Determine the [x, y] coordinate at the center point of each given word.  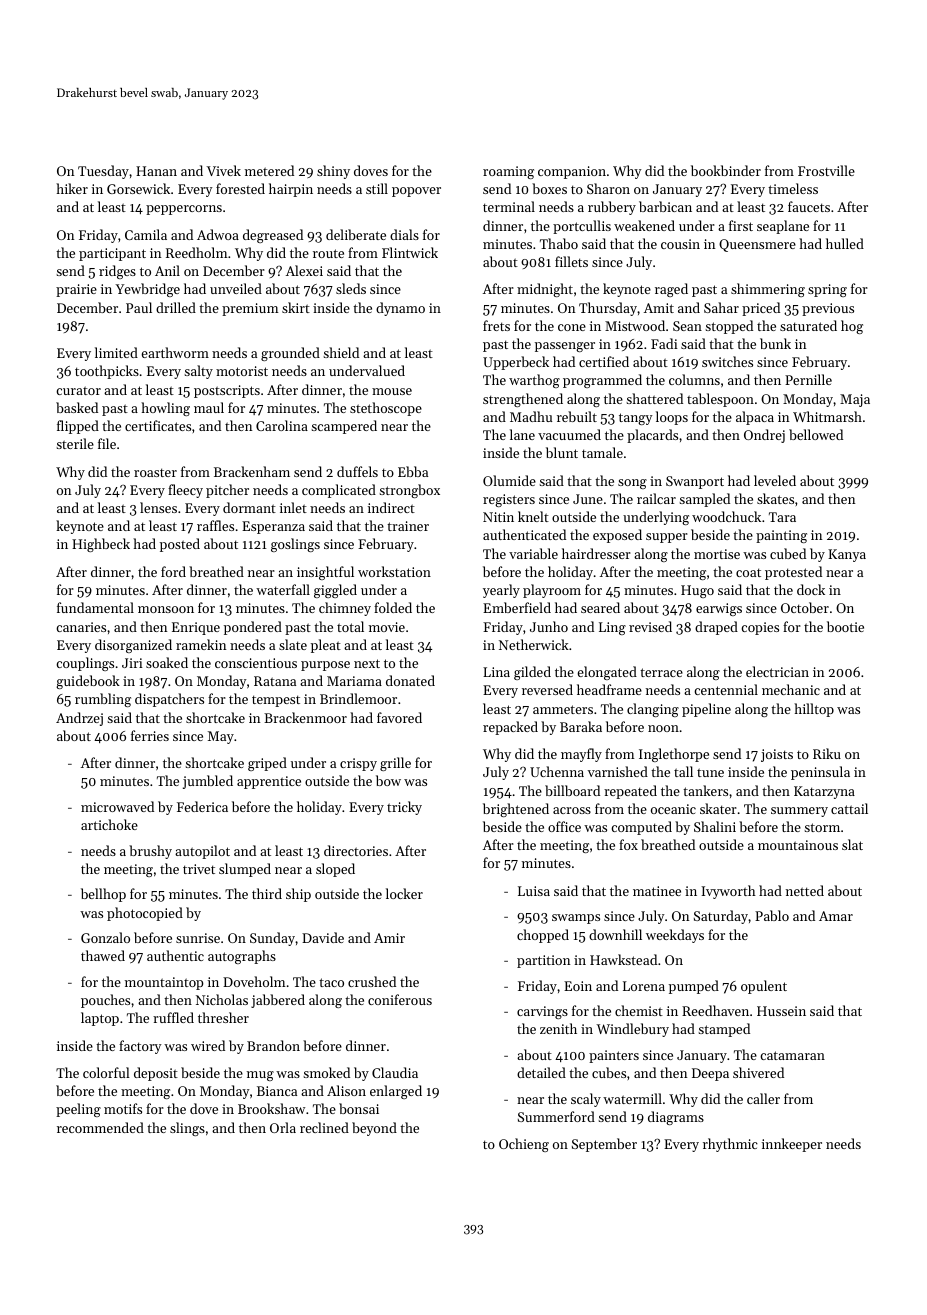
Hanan [156, 171]
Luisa [534, 891]
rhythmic [730, 1145]
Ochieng [524, 1145]
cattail [849, 808]
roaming [508, 172]
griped [267, 764]
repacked [510, 728]
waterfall [283, 589]
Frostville [826, 170]
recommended [100, 1127]
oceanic [673, 809]
